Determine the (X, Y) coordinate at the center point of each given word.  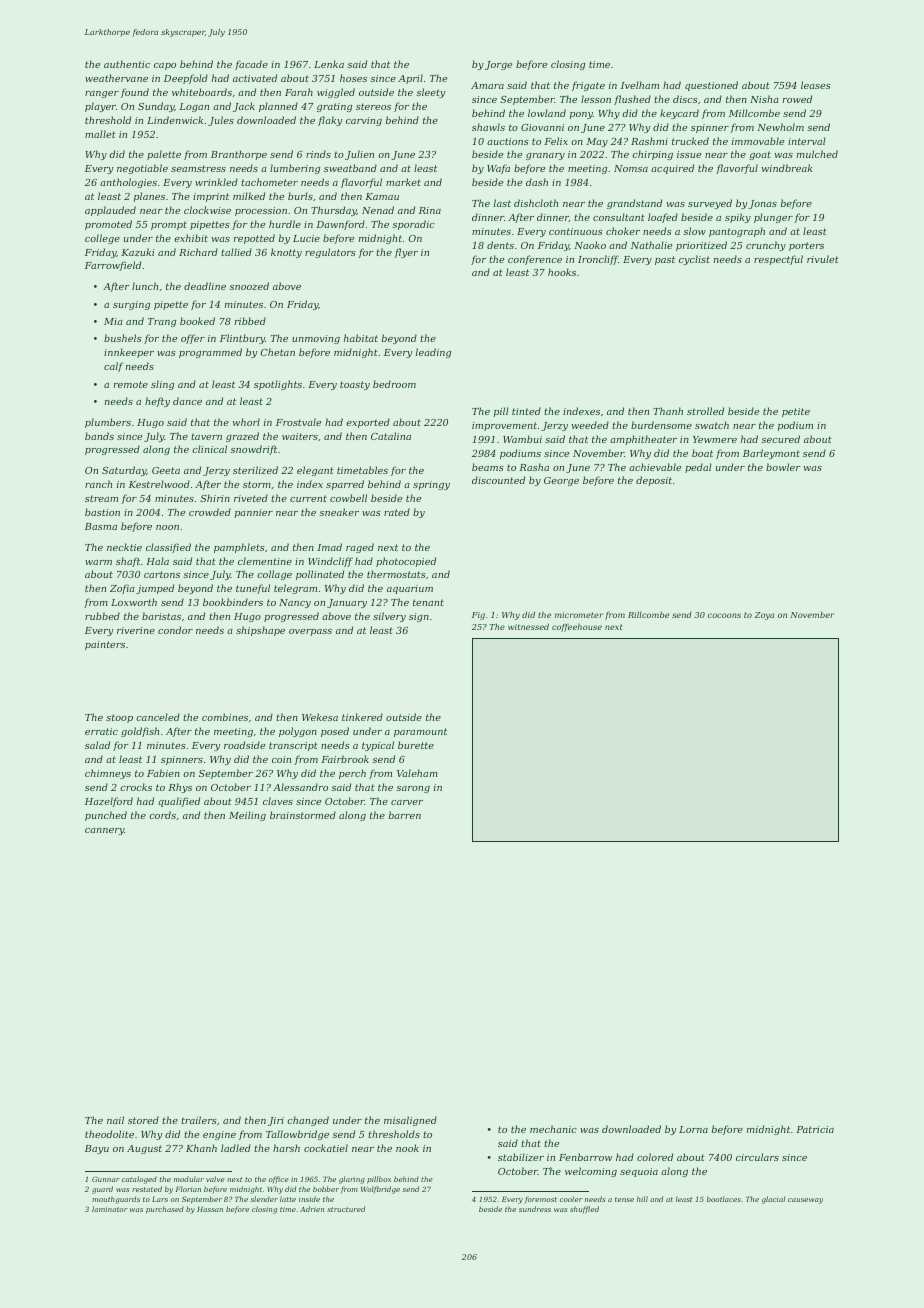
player (100, 107)
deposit (654, 481)
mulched (817, 154)
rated (397, 512)
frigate (588, 86)
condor (175, 630)
